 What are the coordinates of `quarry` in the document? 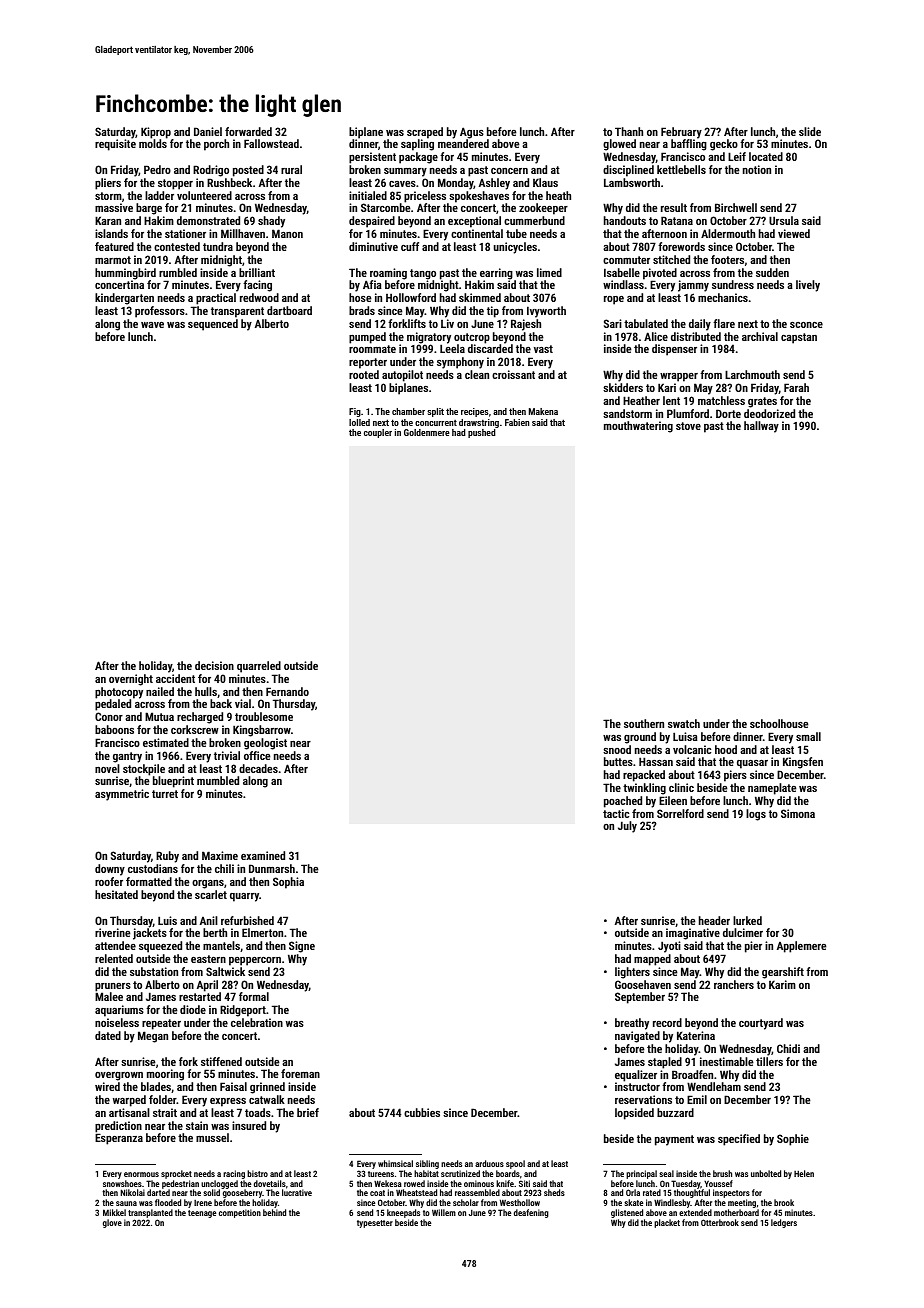 It's located at (244, 897).
